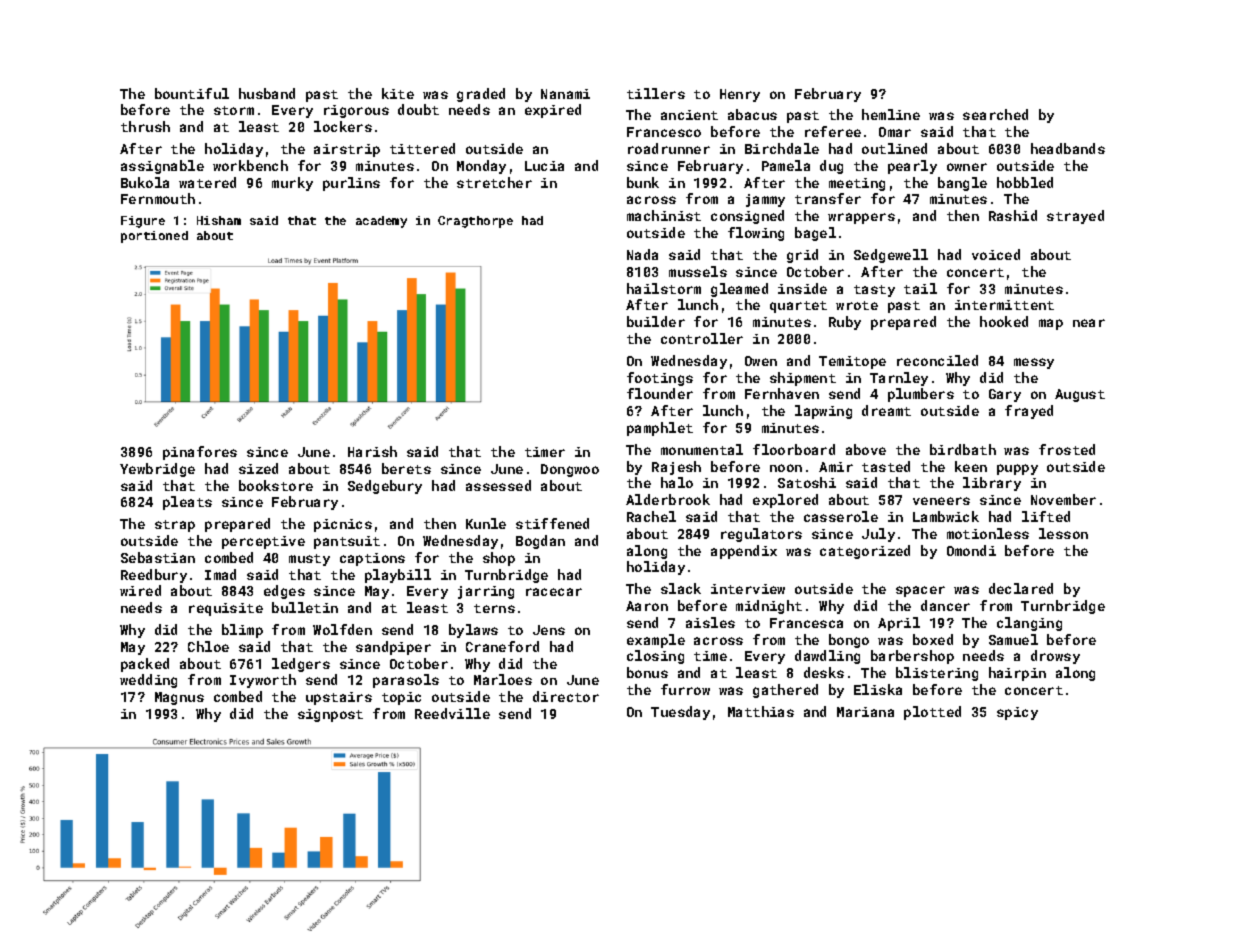 Image resolution: width=1233 pixels, height=952 pixels. I want to click on bountiful, so click(192, 93).
